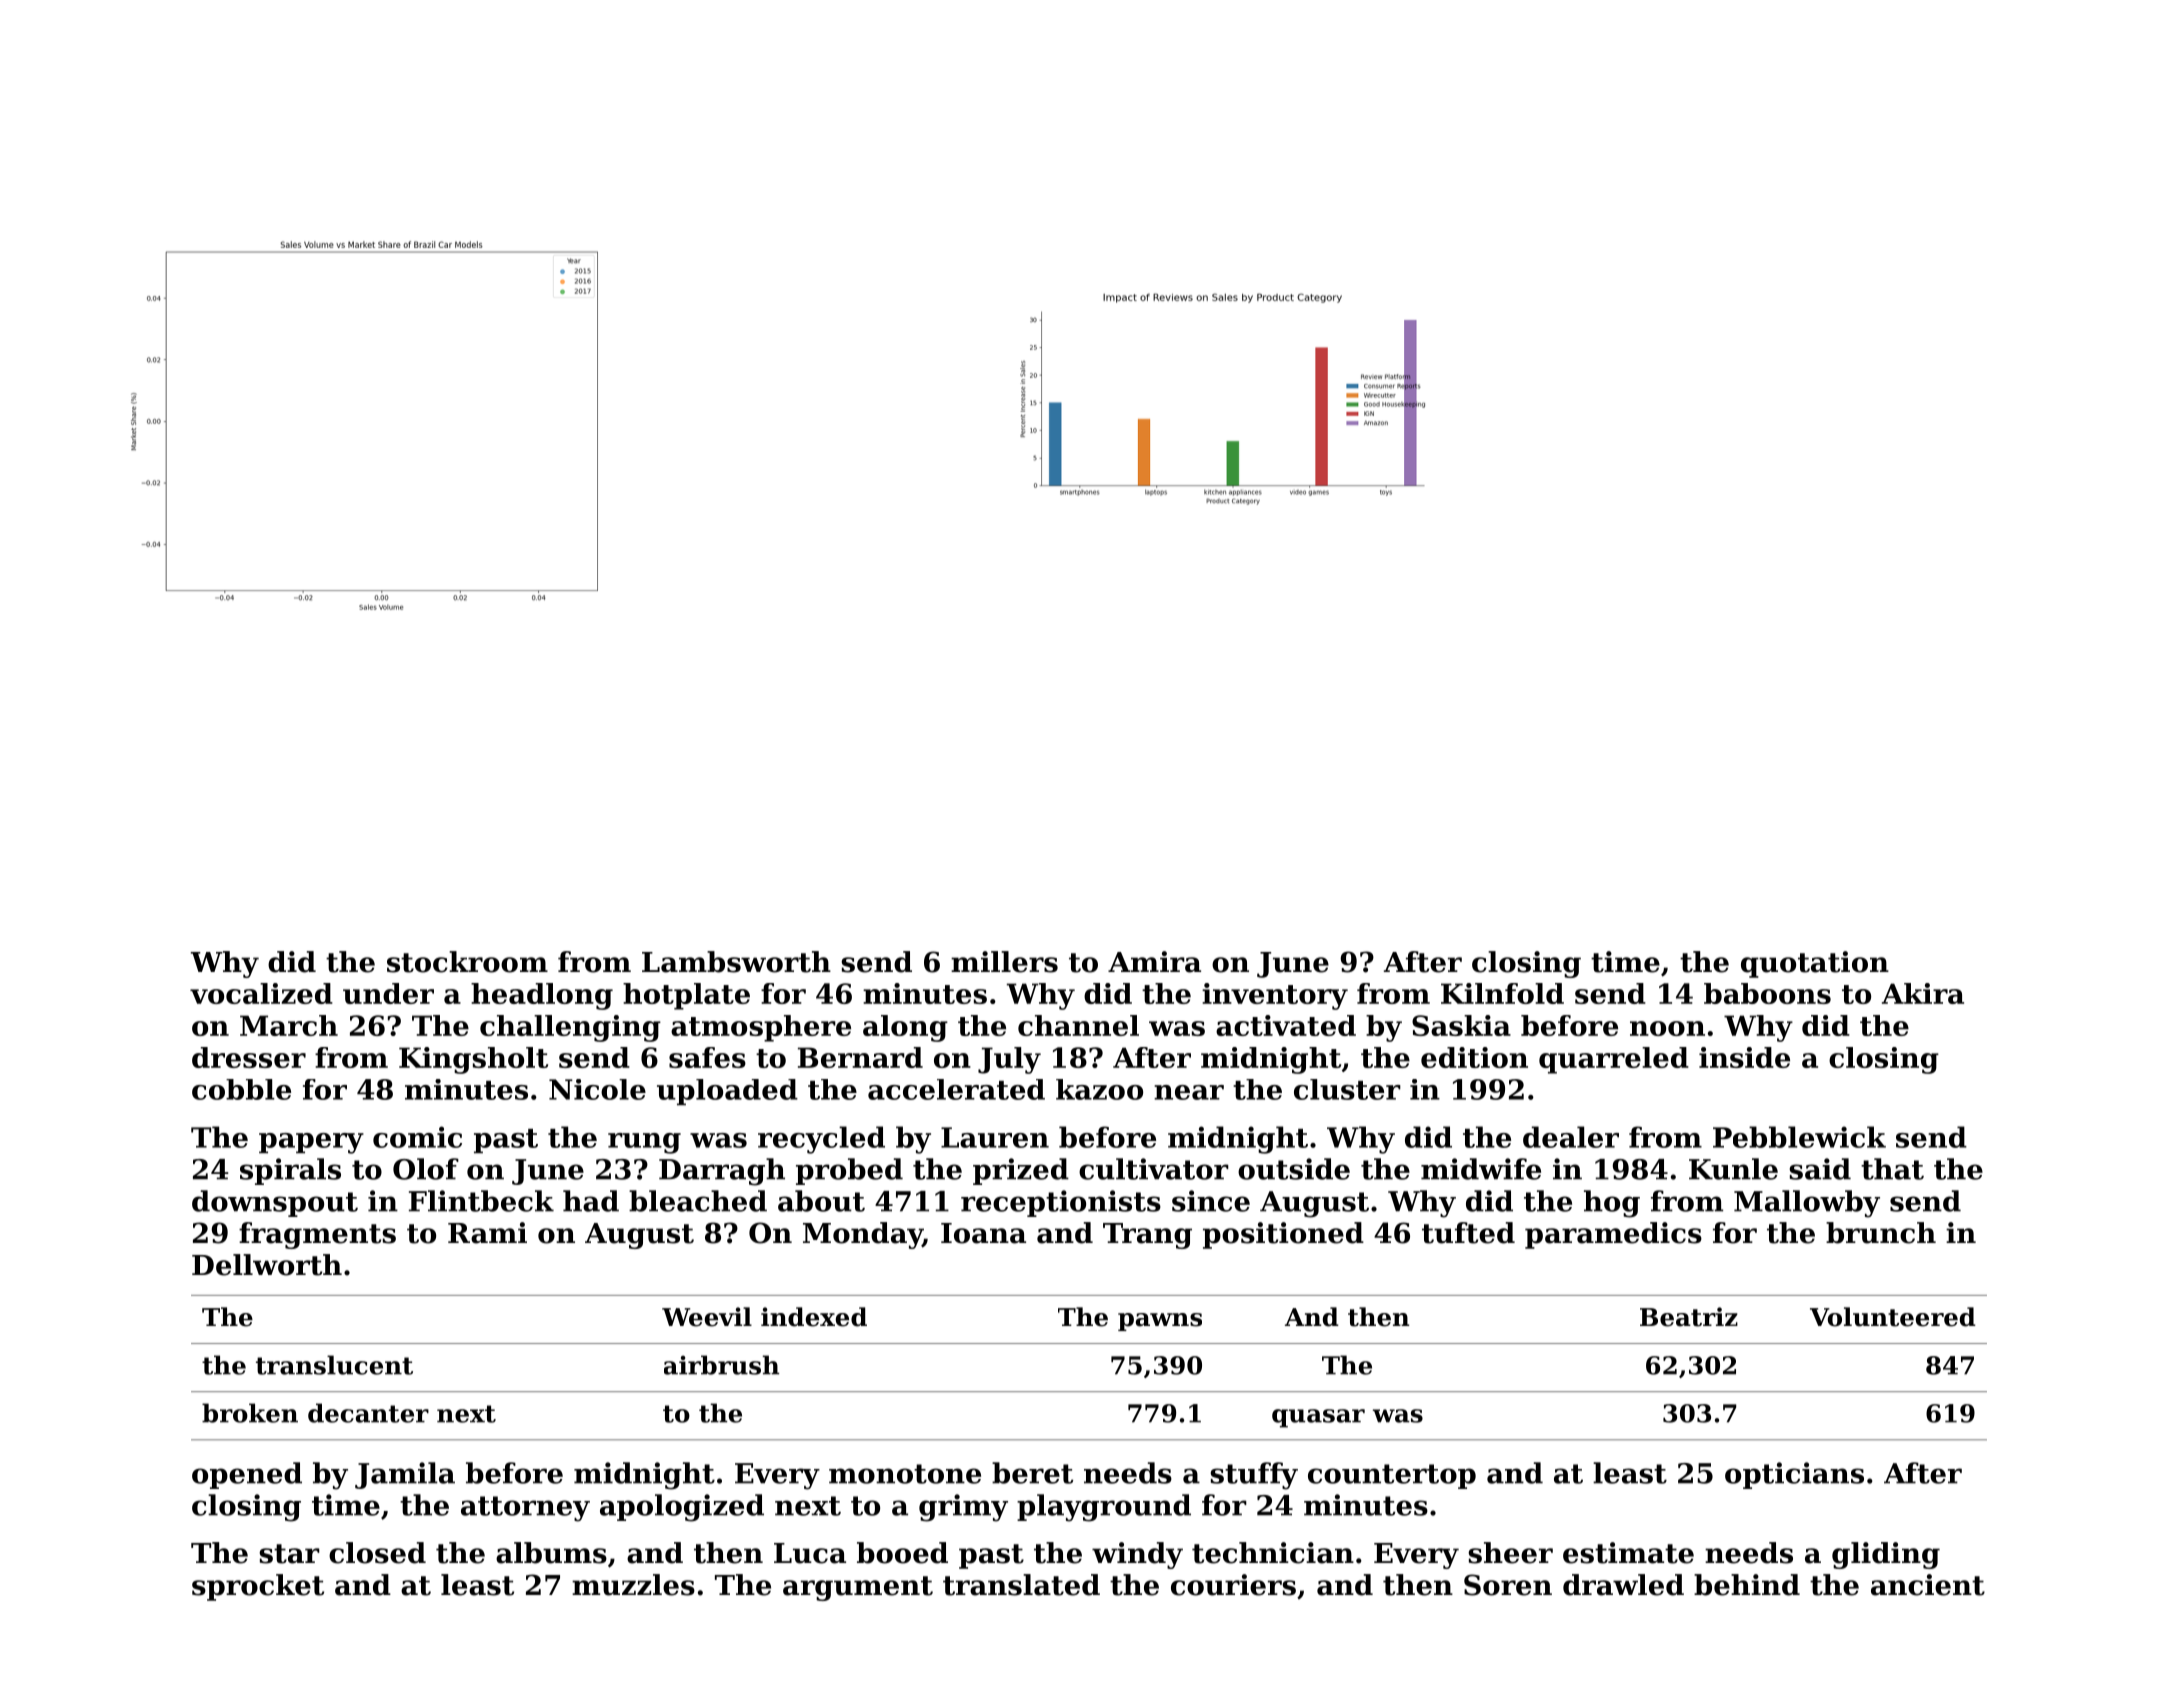 This page has width=2178, height=1683. I want to click on receptionists, so click(1061, 1203).
